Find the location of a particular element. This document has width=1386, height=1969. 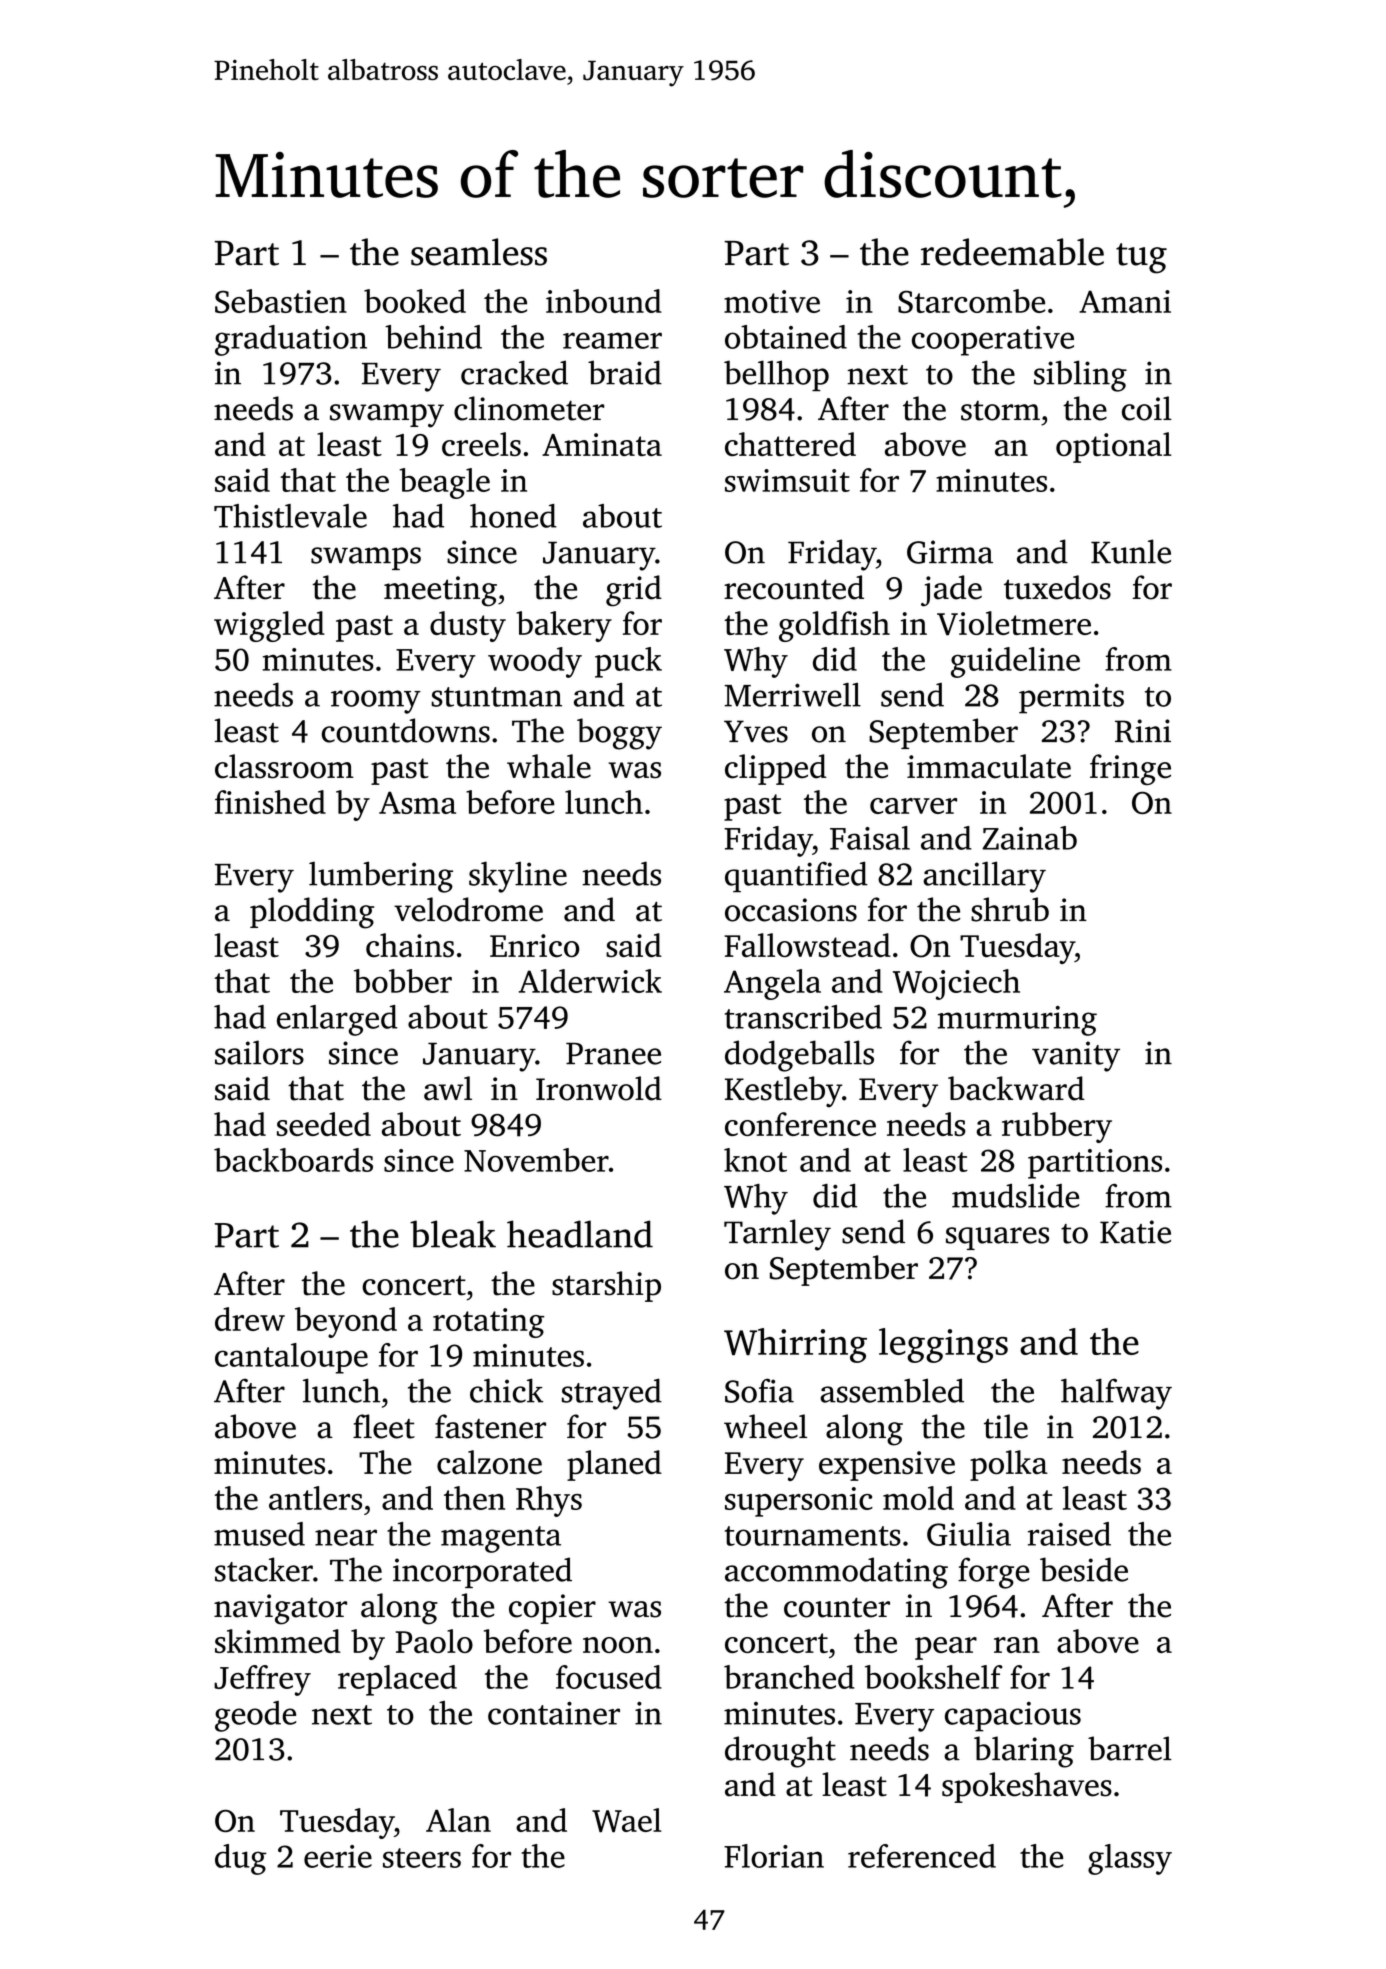

halfway is located at coordinates (1116, 1394).
